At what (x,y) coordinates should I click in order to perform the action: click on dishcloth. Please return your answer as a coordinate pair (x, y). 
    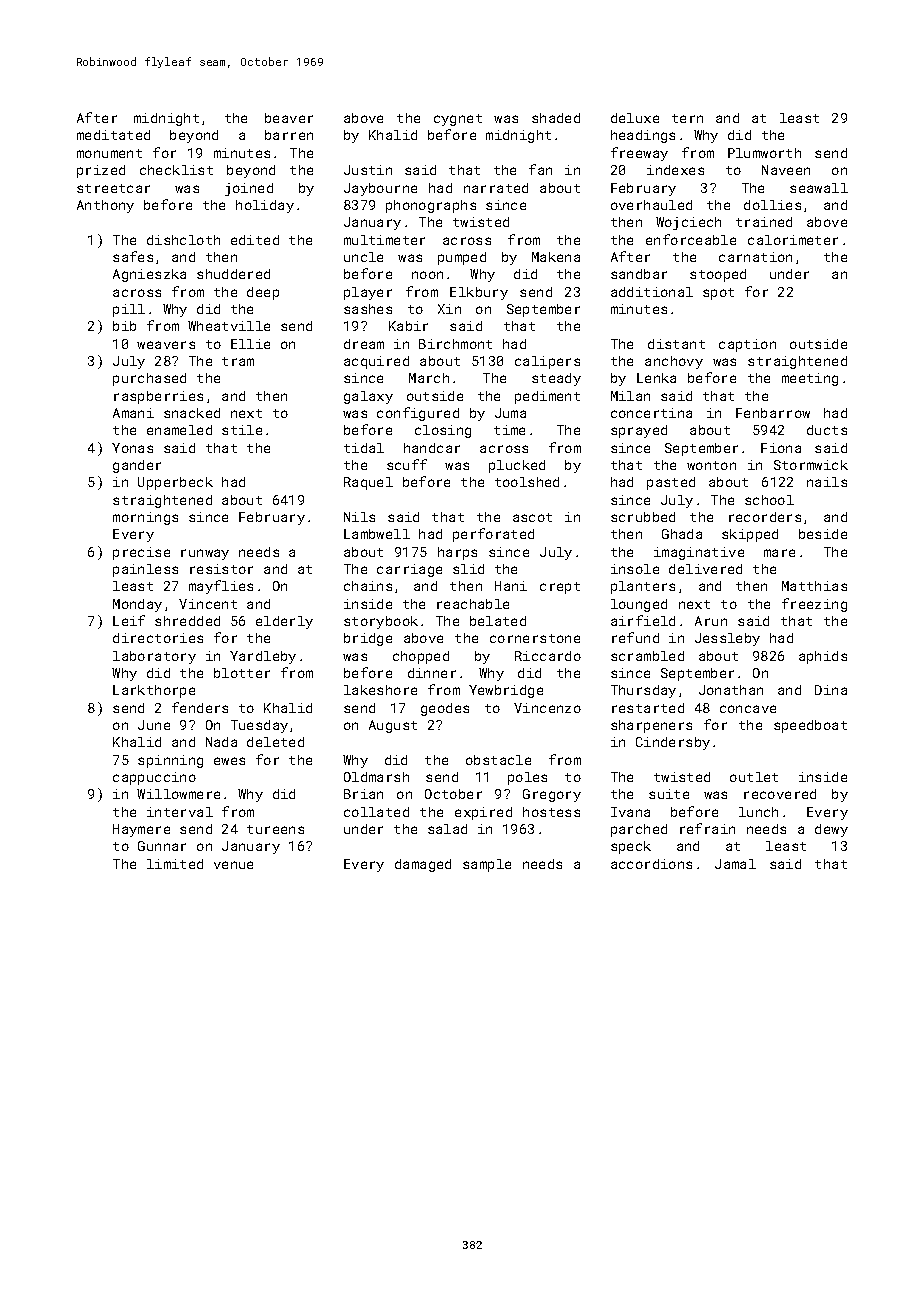
    Looking at the image, I should click on (183, 240).
